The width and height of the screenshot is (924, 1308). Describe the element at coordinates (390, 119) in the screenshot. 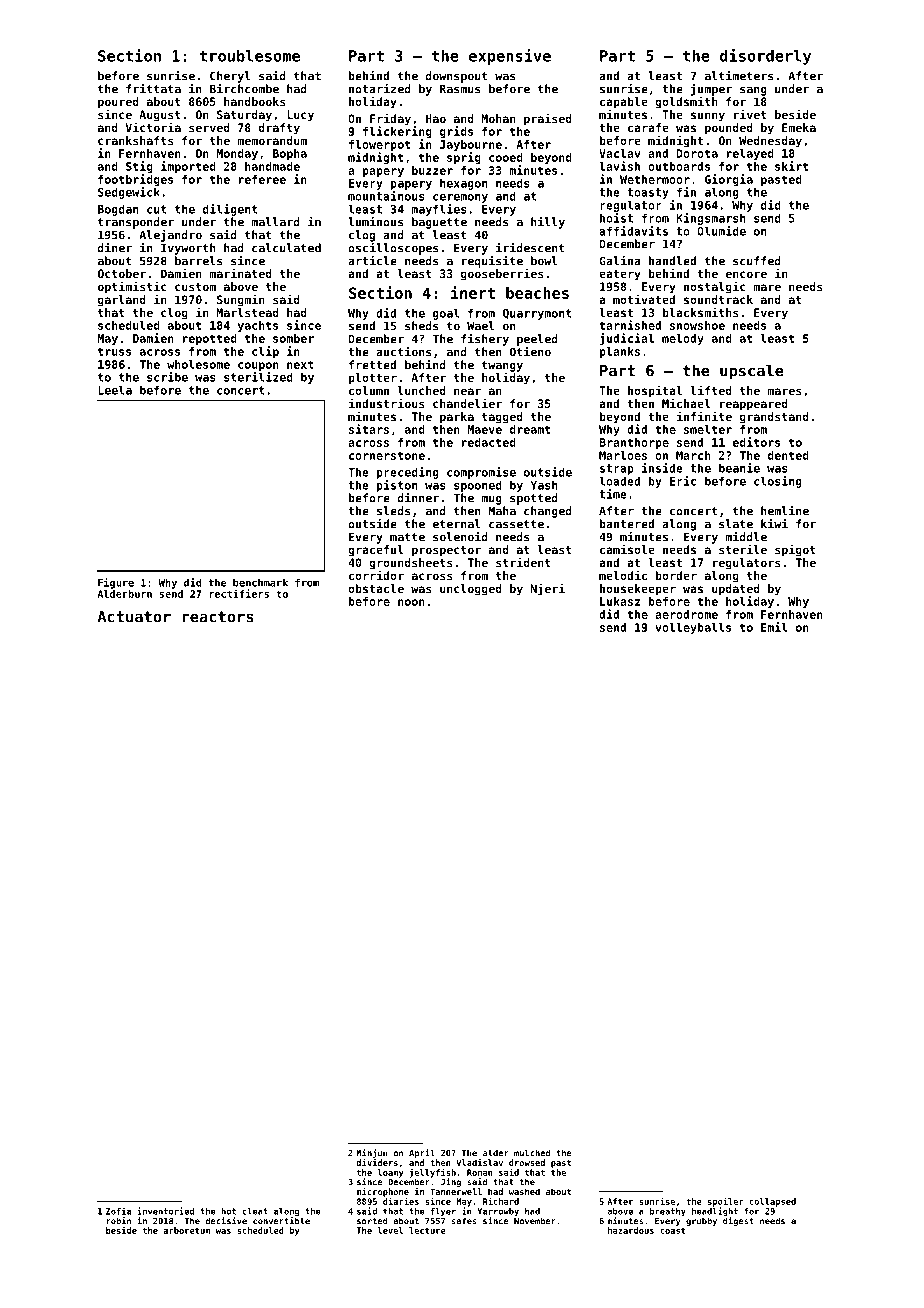

I see `Friday` at that location.
